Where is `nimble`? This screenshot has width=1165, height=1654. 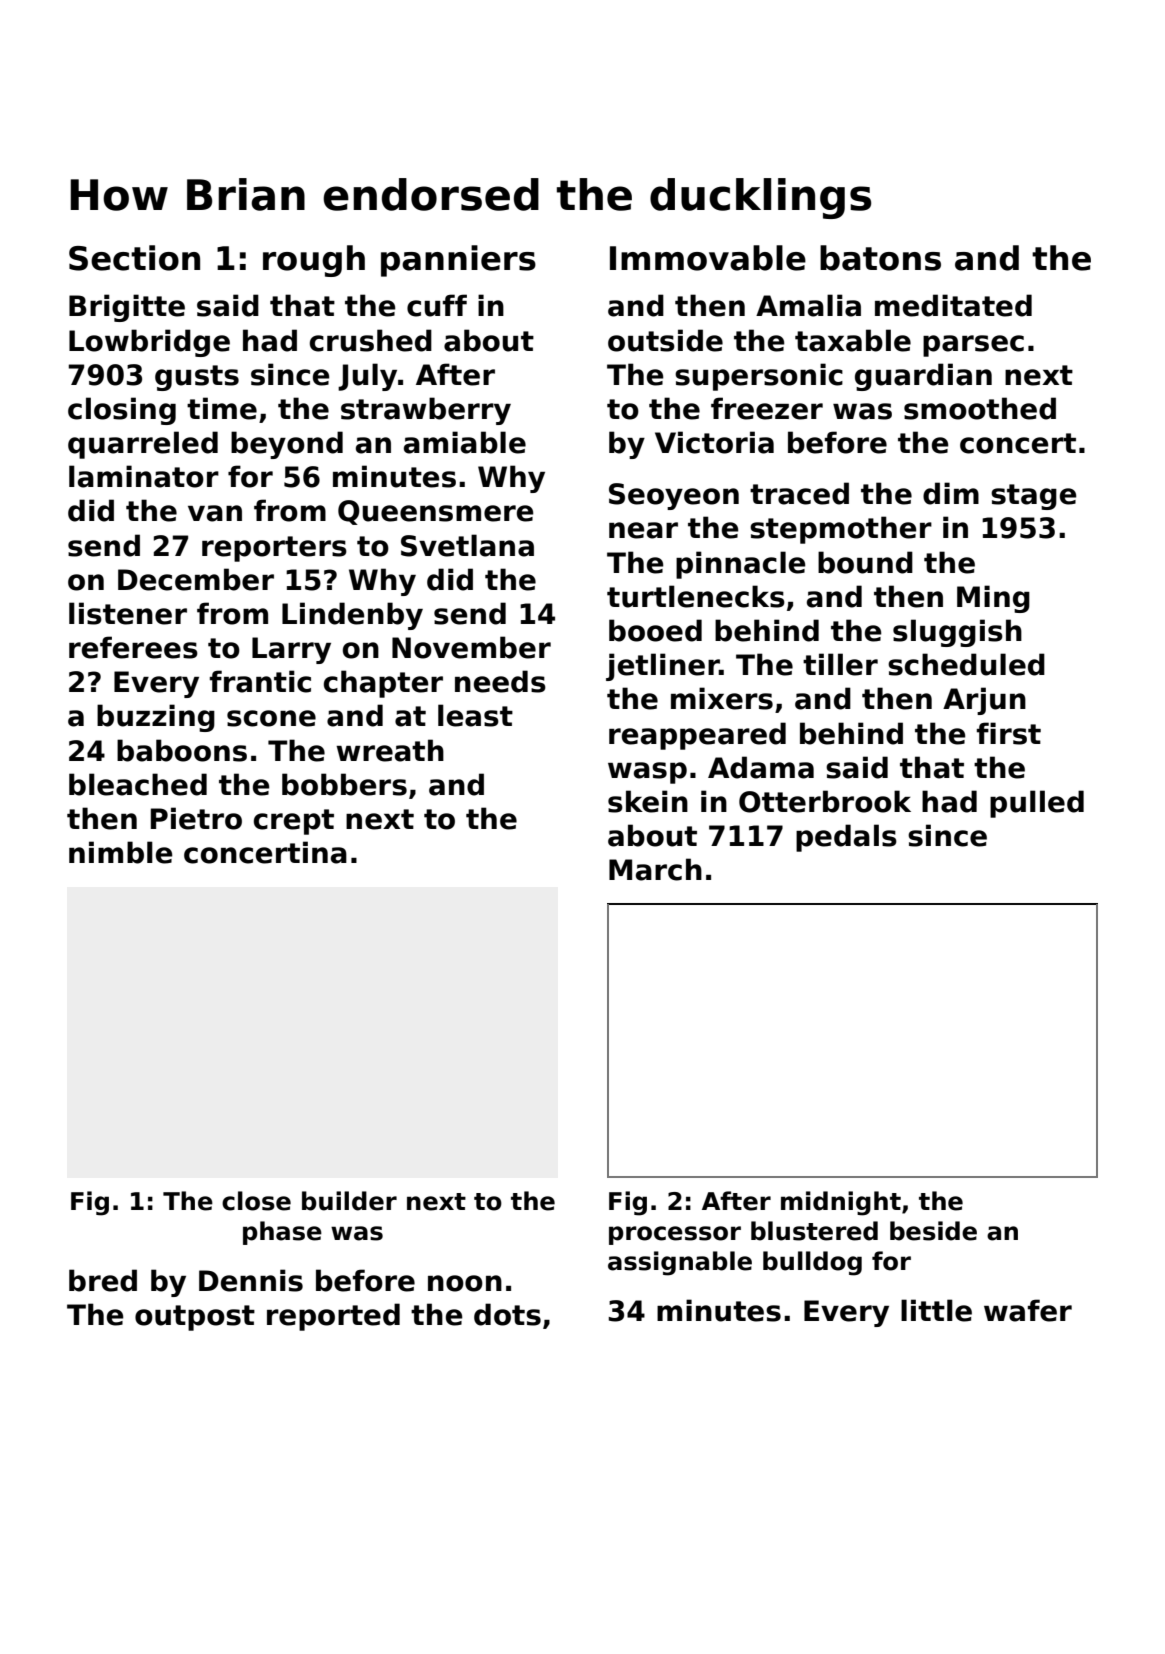 nimble is located at coordinates (121, 852).
